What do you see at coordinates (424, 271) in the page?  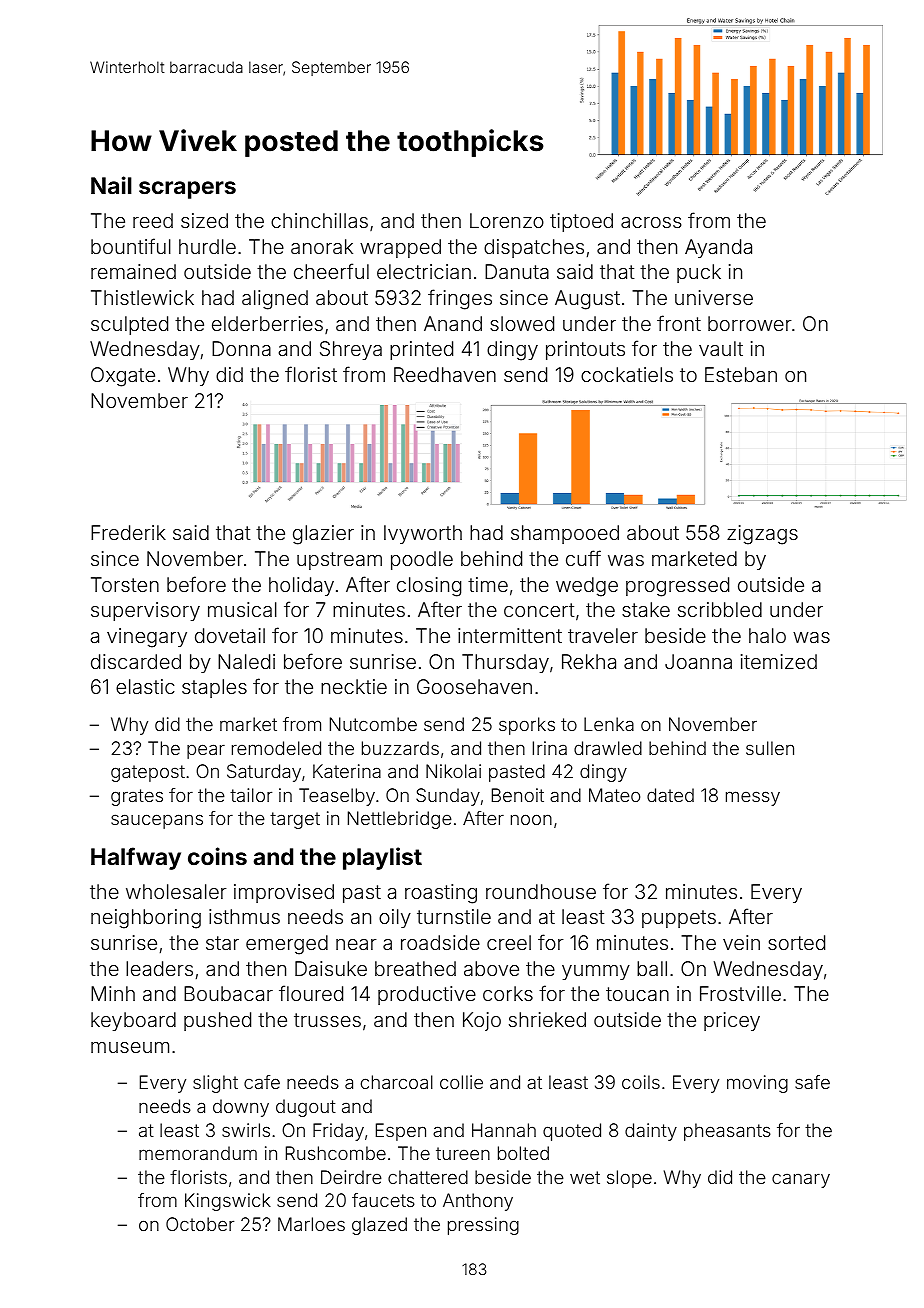 I see `electrician` at bounding box center [424, 271].
